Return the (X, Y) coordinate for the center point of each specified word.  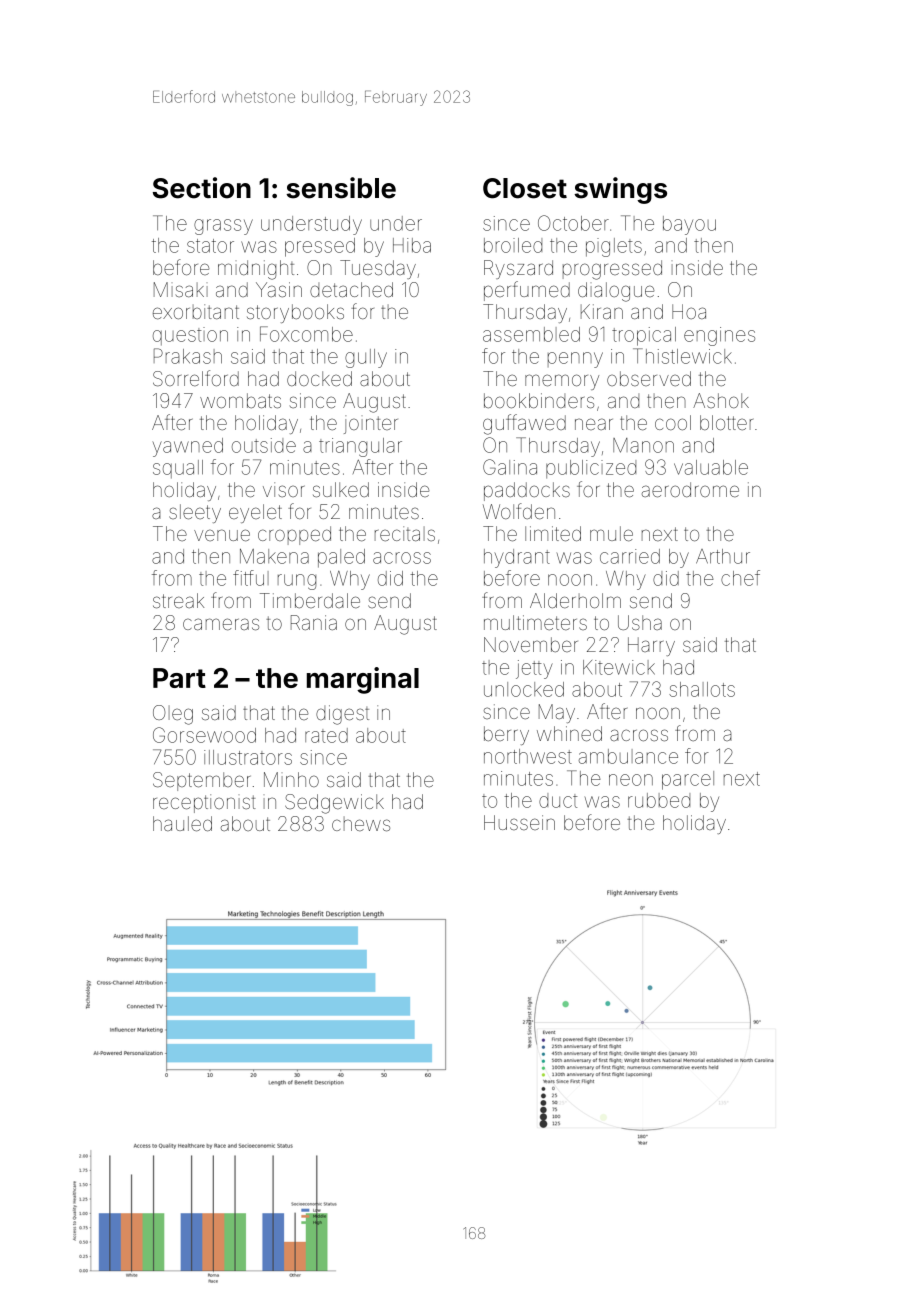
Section (202, 188)
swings (620, 190)
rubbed (659, 800)
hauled (182, 823)
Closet (525, 188)
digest (342, 715)
